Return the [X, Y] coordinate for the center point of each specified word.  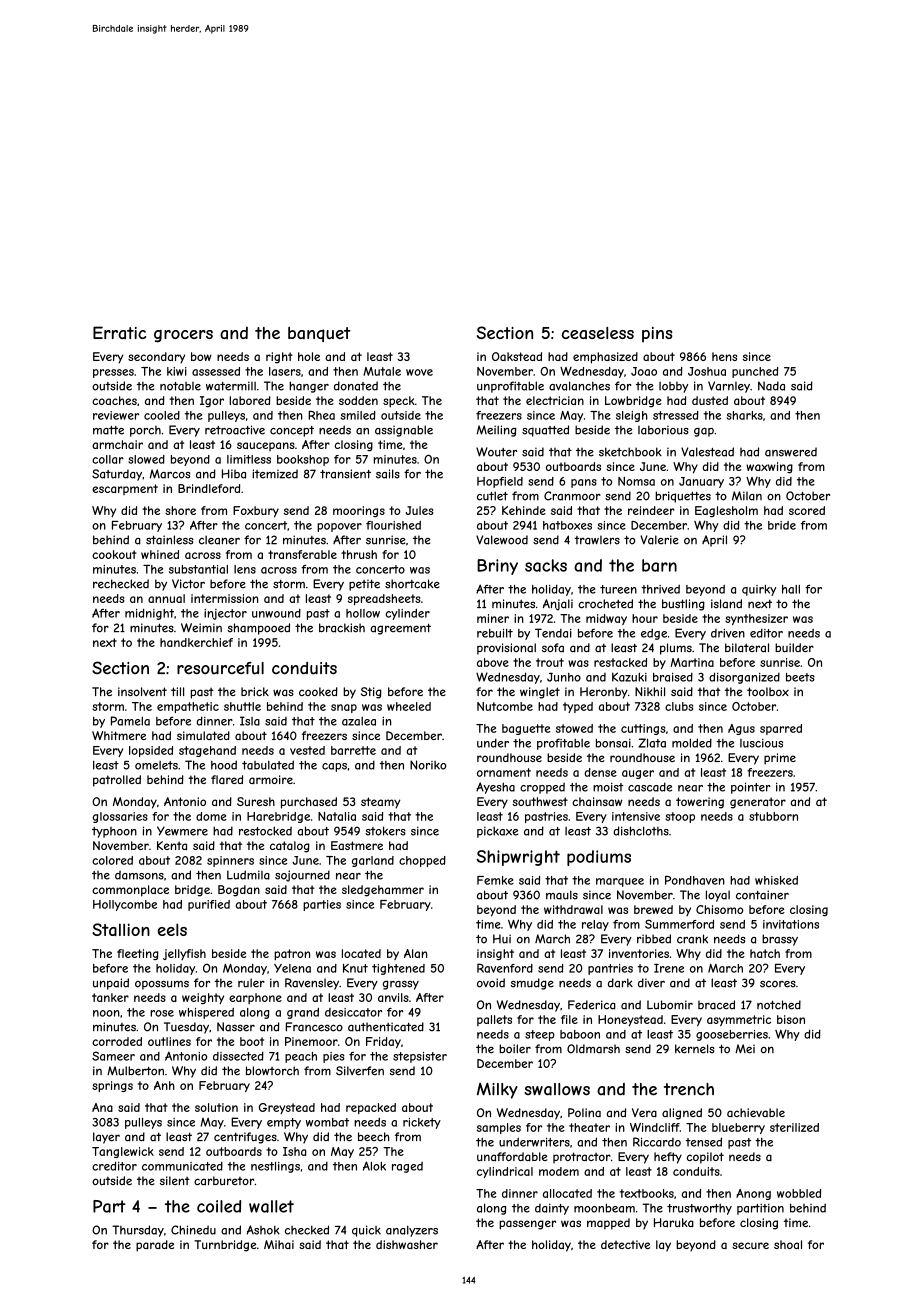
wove [419, 372]
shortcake [412, 584]
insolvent [142, 691]
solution [216, 1107]
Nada [771, 386]
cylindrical [505, 1172]
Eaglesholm [726, 511]
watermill [231, 386]
